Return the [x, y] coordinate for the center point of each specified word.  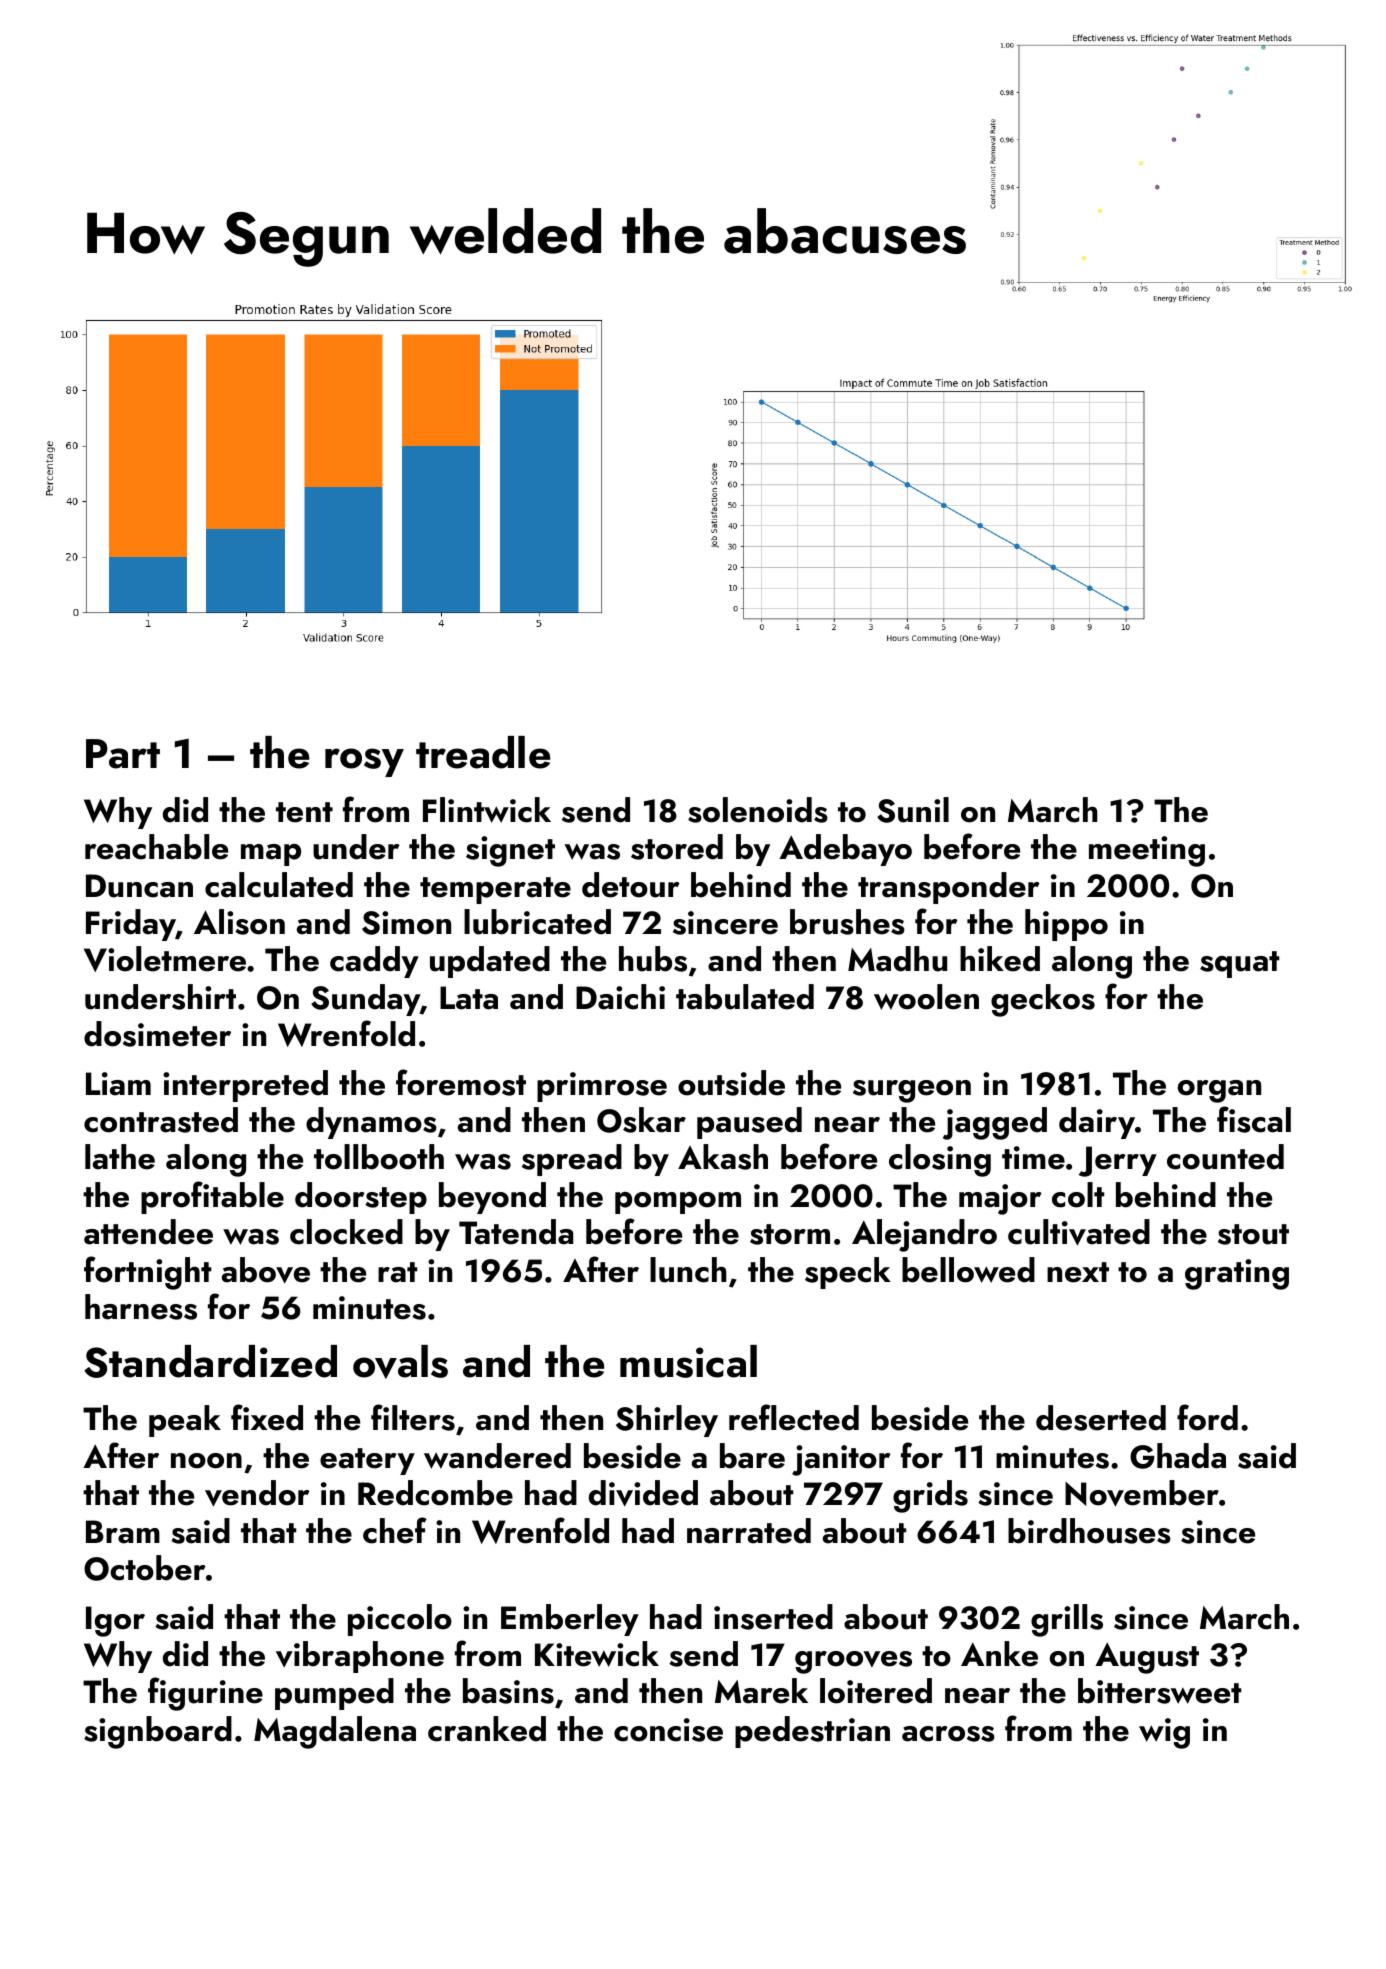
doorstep [361, 1198]
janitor [841, 1460]
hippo [1066, 925]
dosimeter [157, 1034]
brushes [847, 922]
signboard [158, 1732]
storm [790, 1234]
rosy [364, 762]
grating [1237, 1274]
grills [1067, 1620]
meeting [1147, 851]
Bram [123, 1532]
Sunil [913, 810]
